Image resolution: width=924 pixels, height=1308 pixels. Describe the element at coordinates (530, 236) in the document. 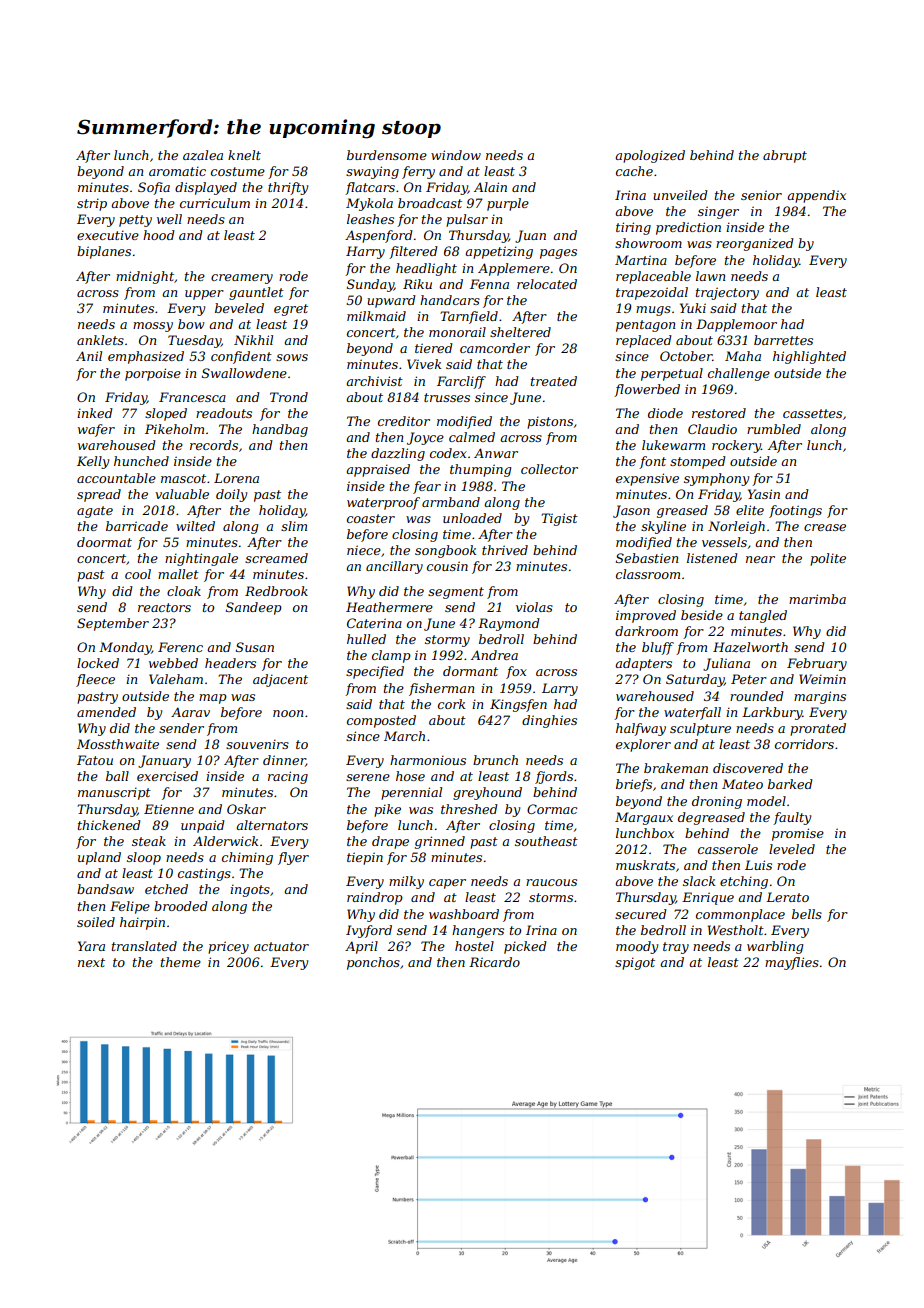

I see `Juan` at that location.
